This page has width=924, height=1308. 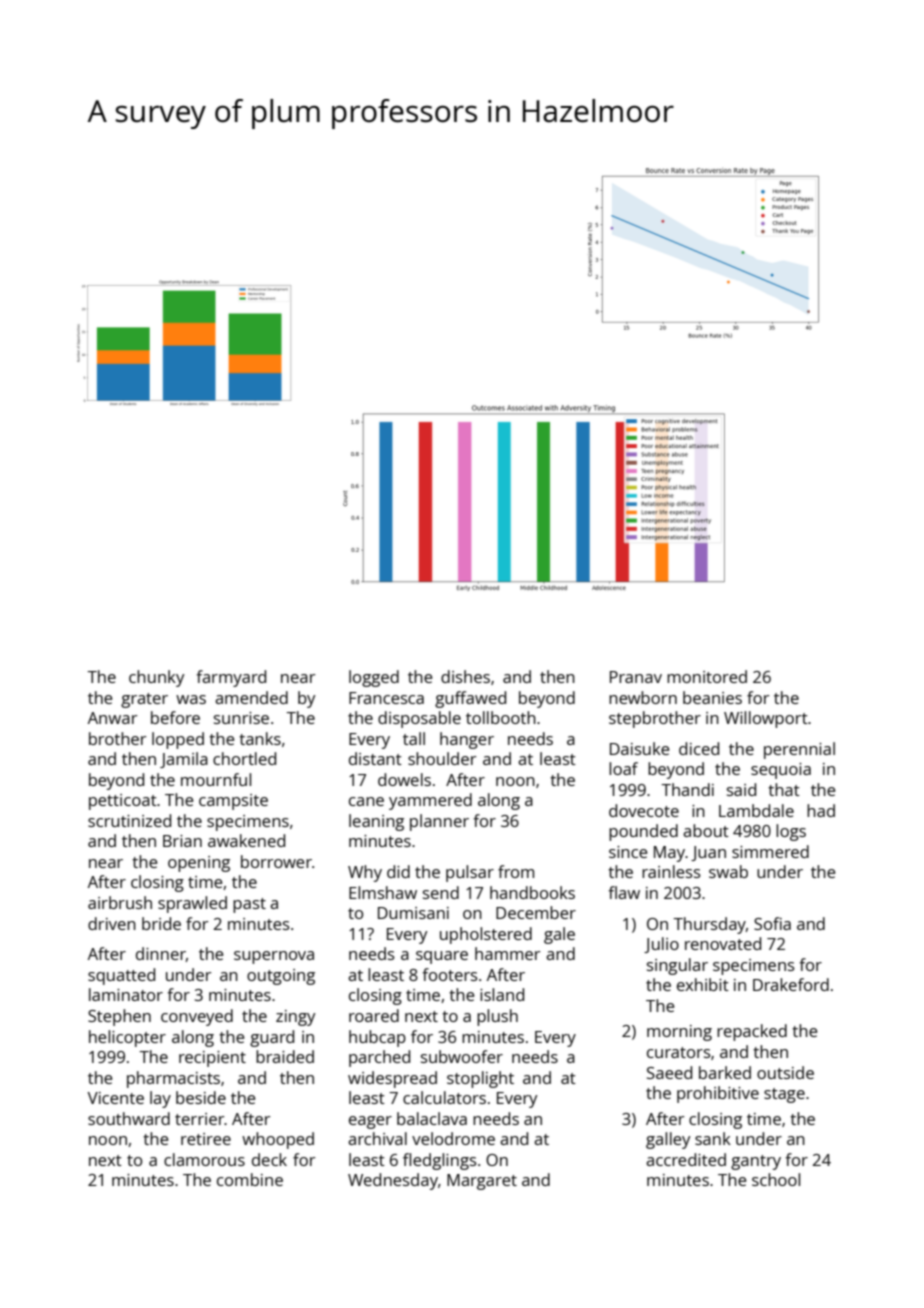 What do you see at coordinates (192, 904) in the page?
I see `sprawled` at bounding box center [192, 904].
